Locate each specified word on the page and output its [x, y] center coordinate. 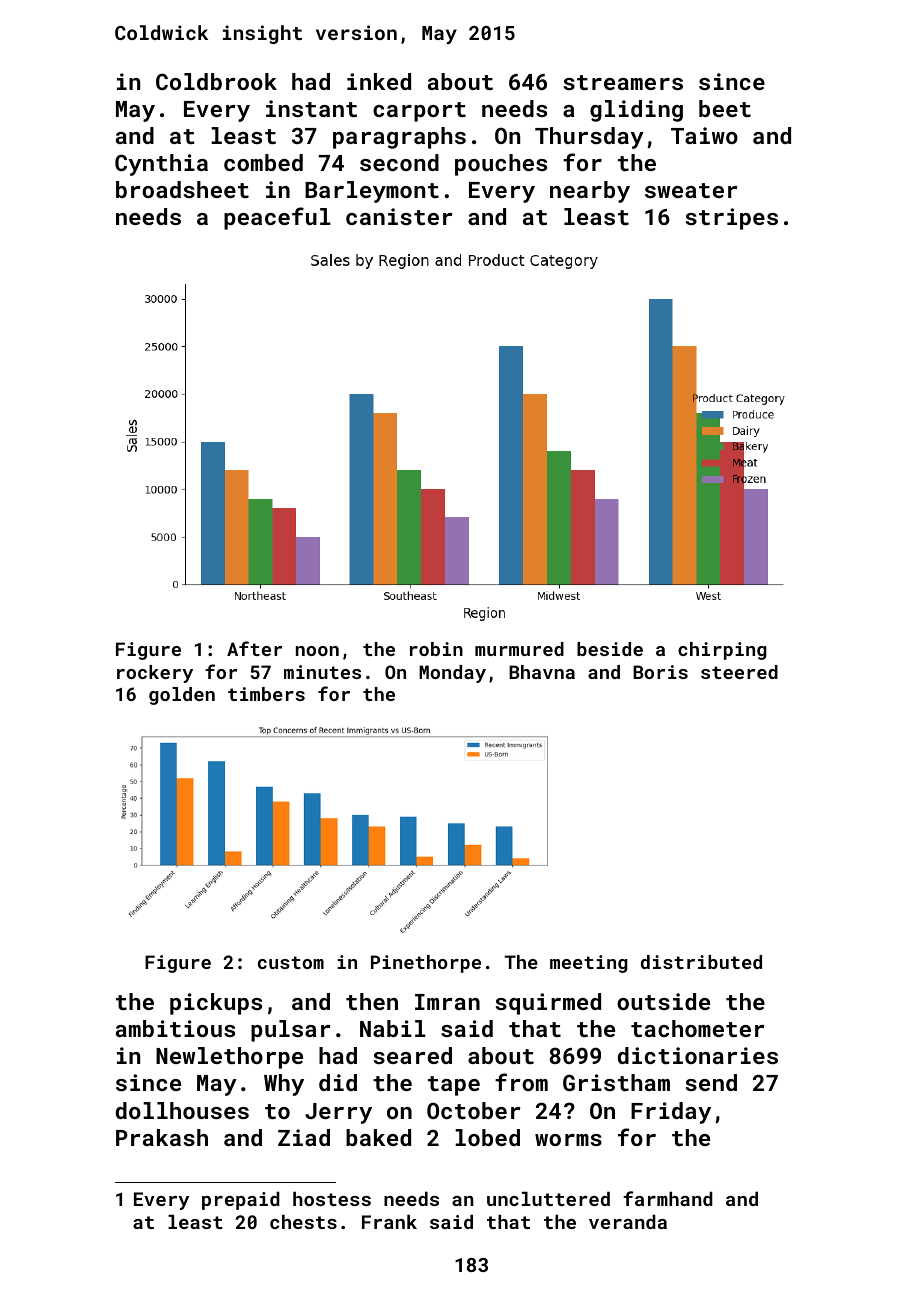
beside [610, 649]
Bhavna [542, 672]
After [254, 648]
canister [399, 216]
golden [182, 696]
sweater [691, 190]
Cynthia [161, 165]
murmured [519, 649]
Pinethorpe [426, 964]
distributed [701, 962]
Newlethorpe [229, 1058]
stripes [731, 219]
